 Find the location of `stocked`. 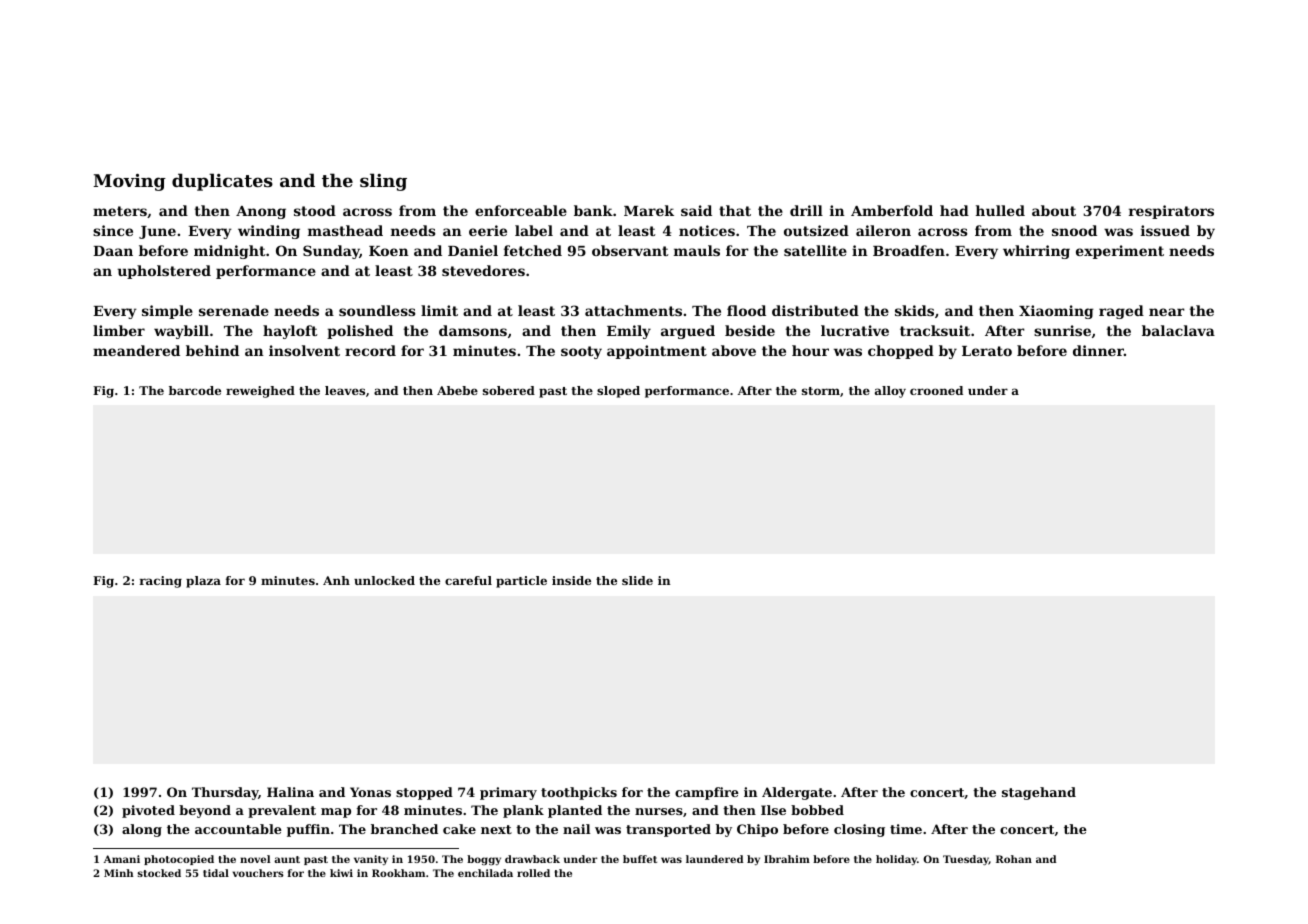

stocked is located at coordinates (159, 873).
